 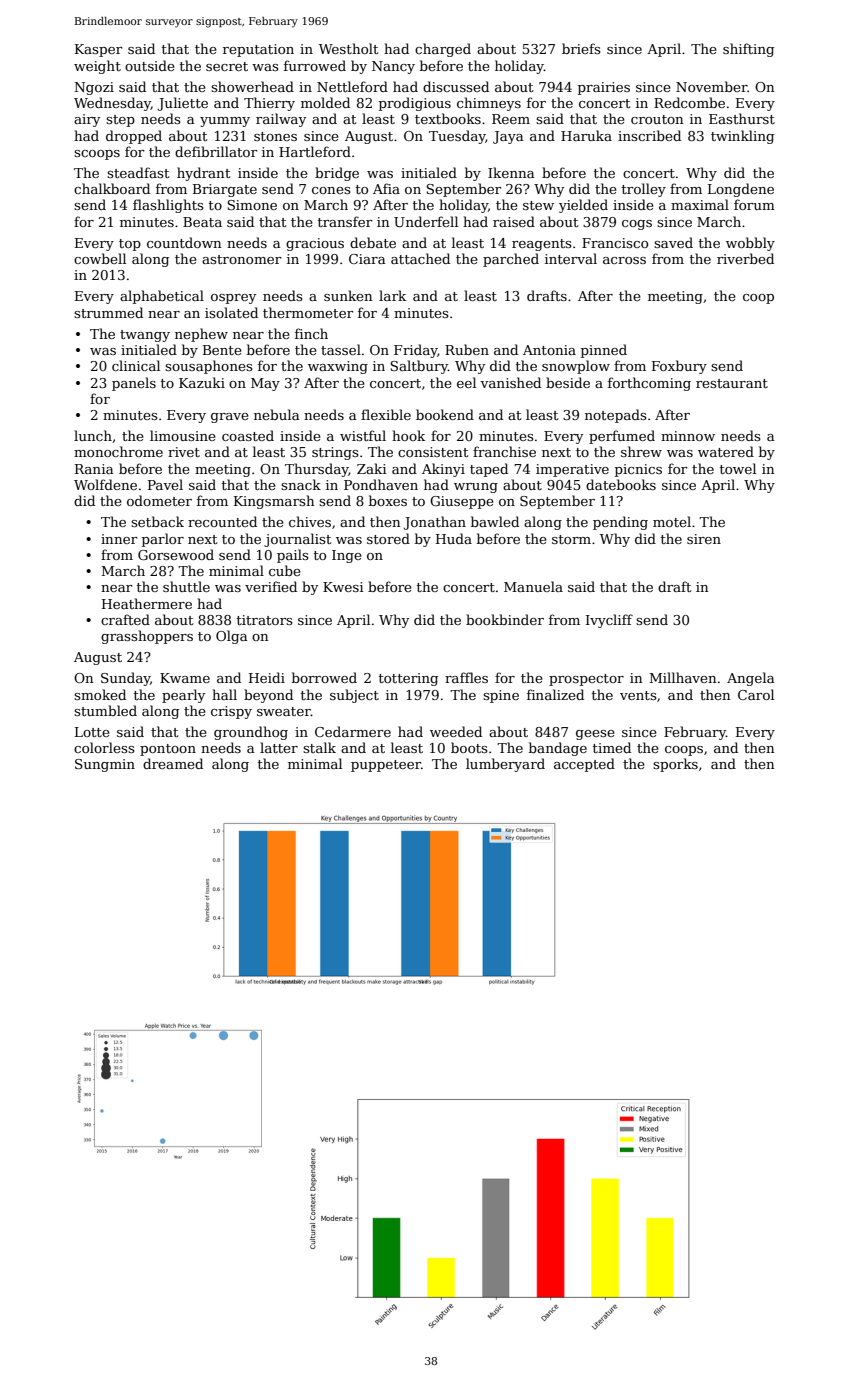 What do you see at coordinates (232, 637) in the screenshot?
I see `Olga` at bounding box center [232, 637].
